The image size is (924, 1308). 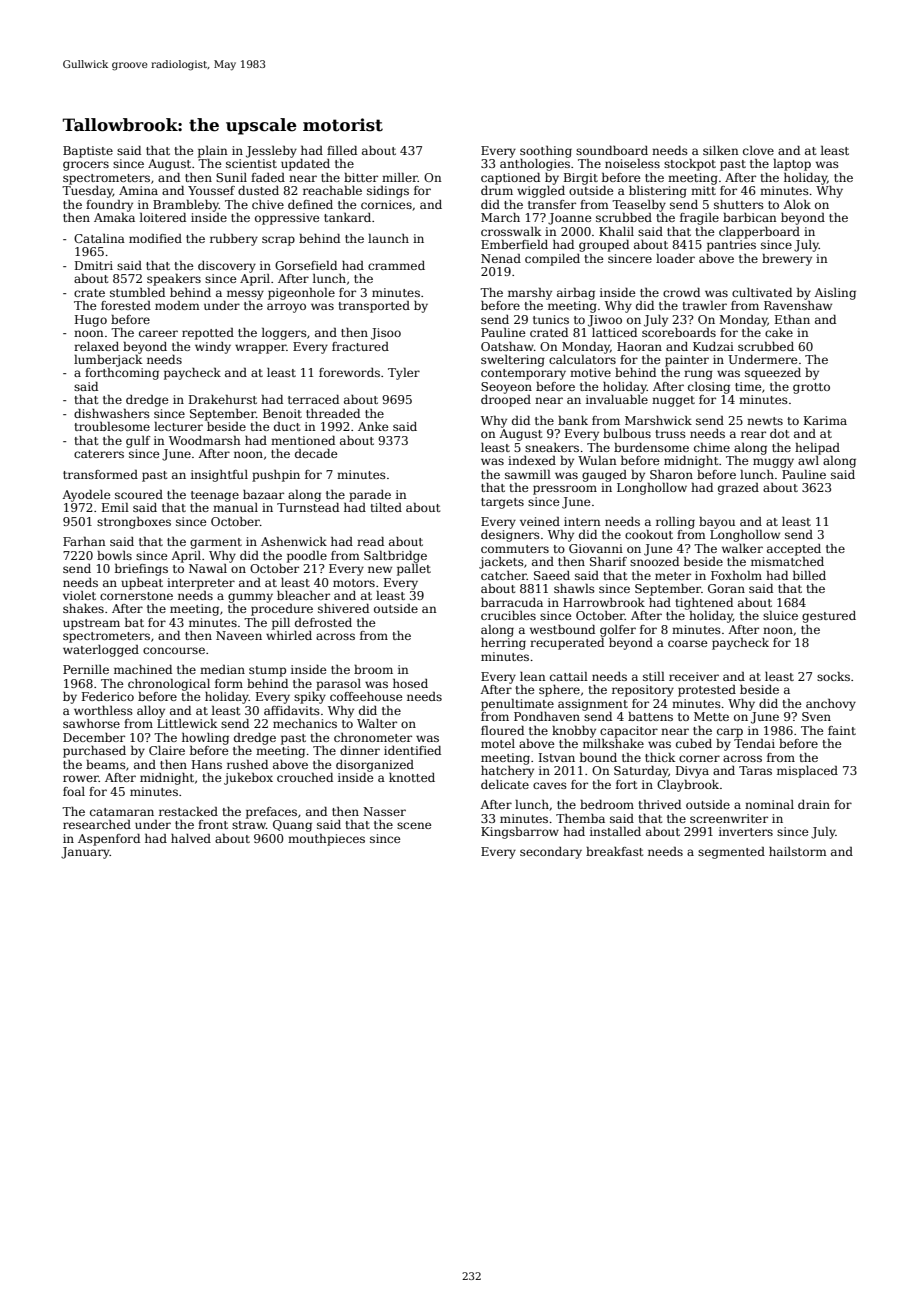 What do you see at coordinates (303, 595) in the document?
I see `bleacher` at bounding box center [303, 595].
